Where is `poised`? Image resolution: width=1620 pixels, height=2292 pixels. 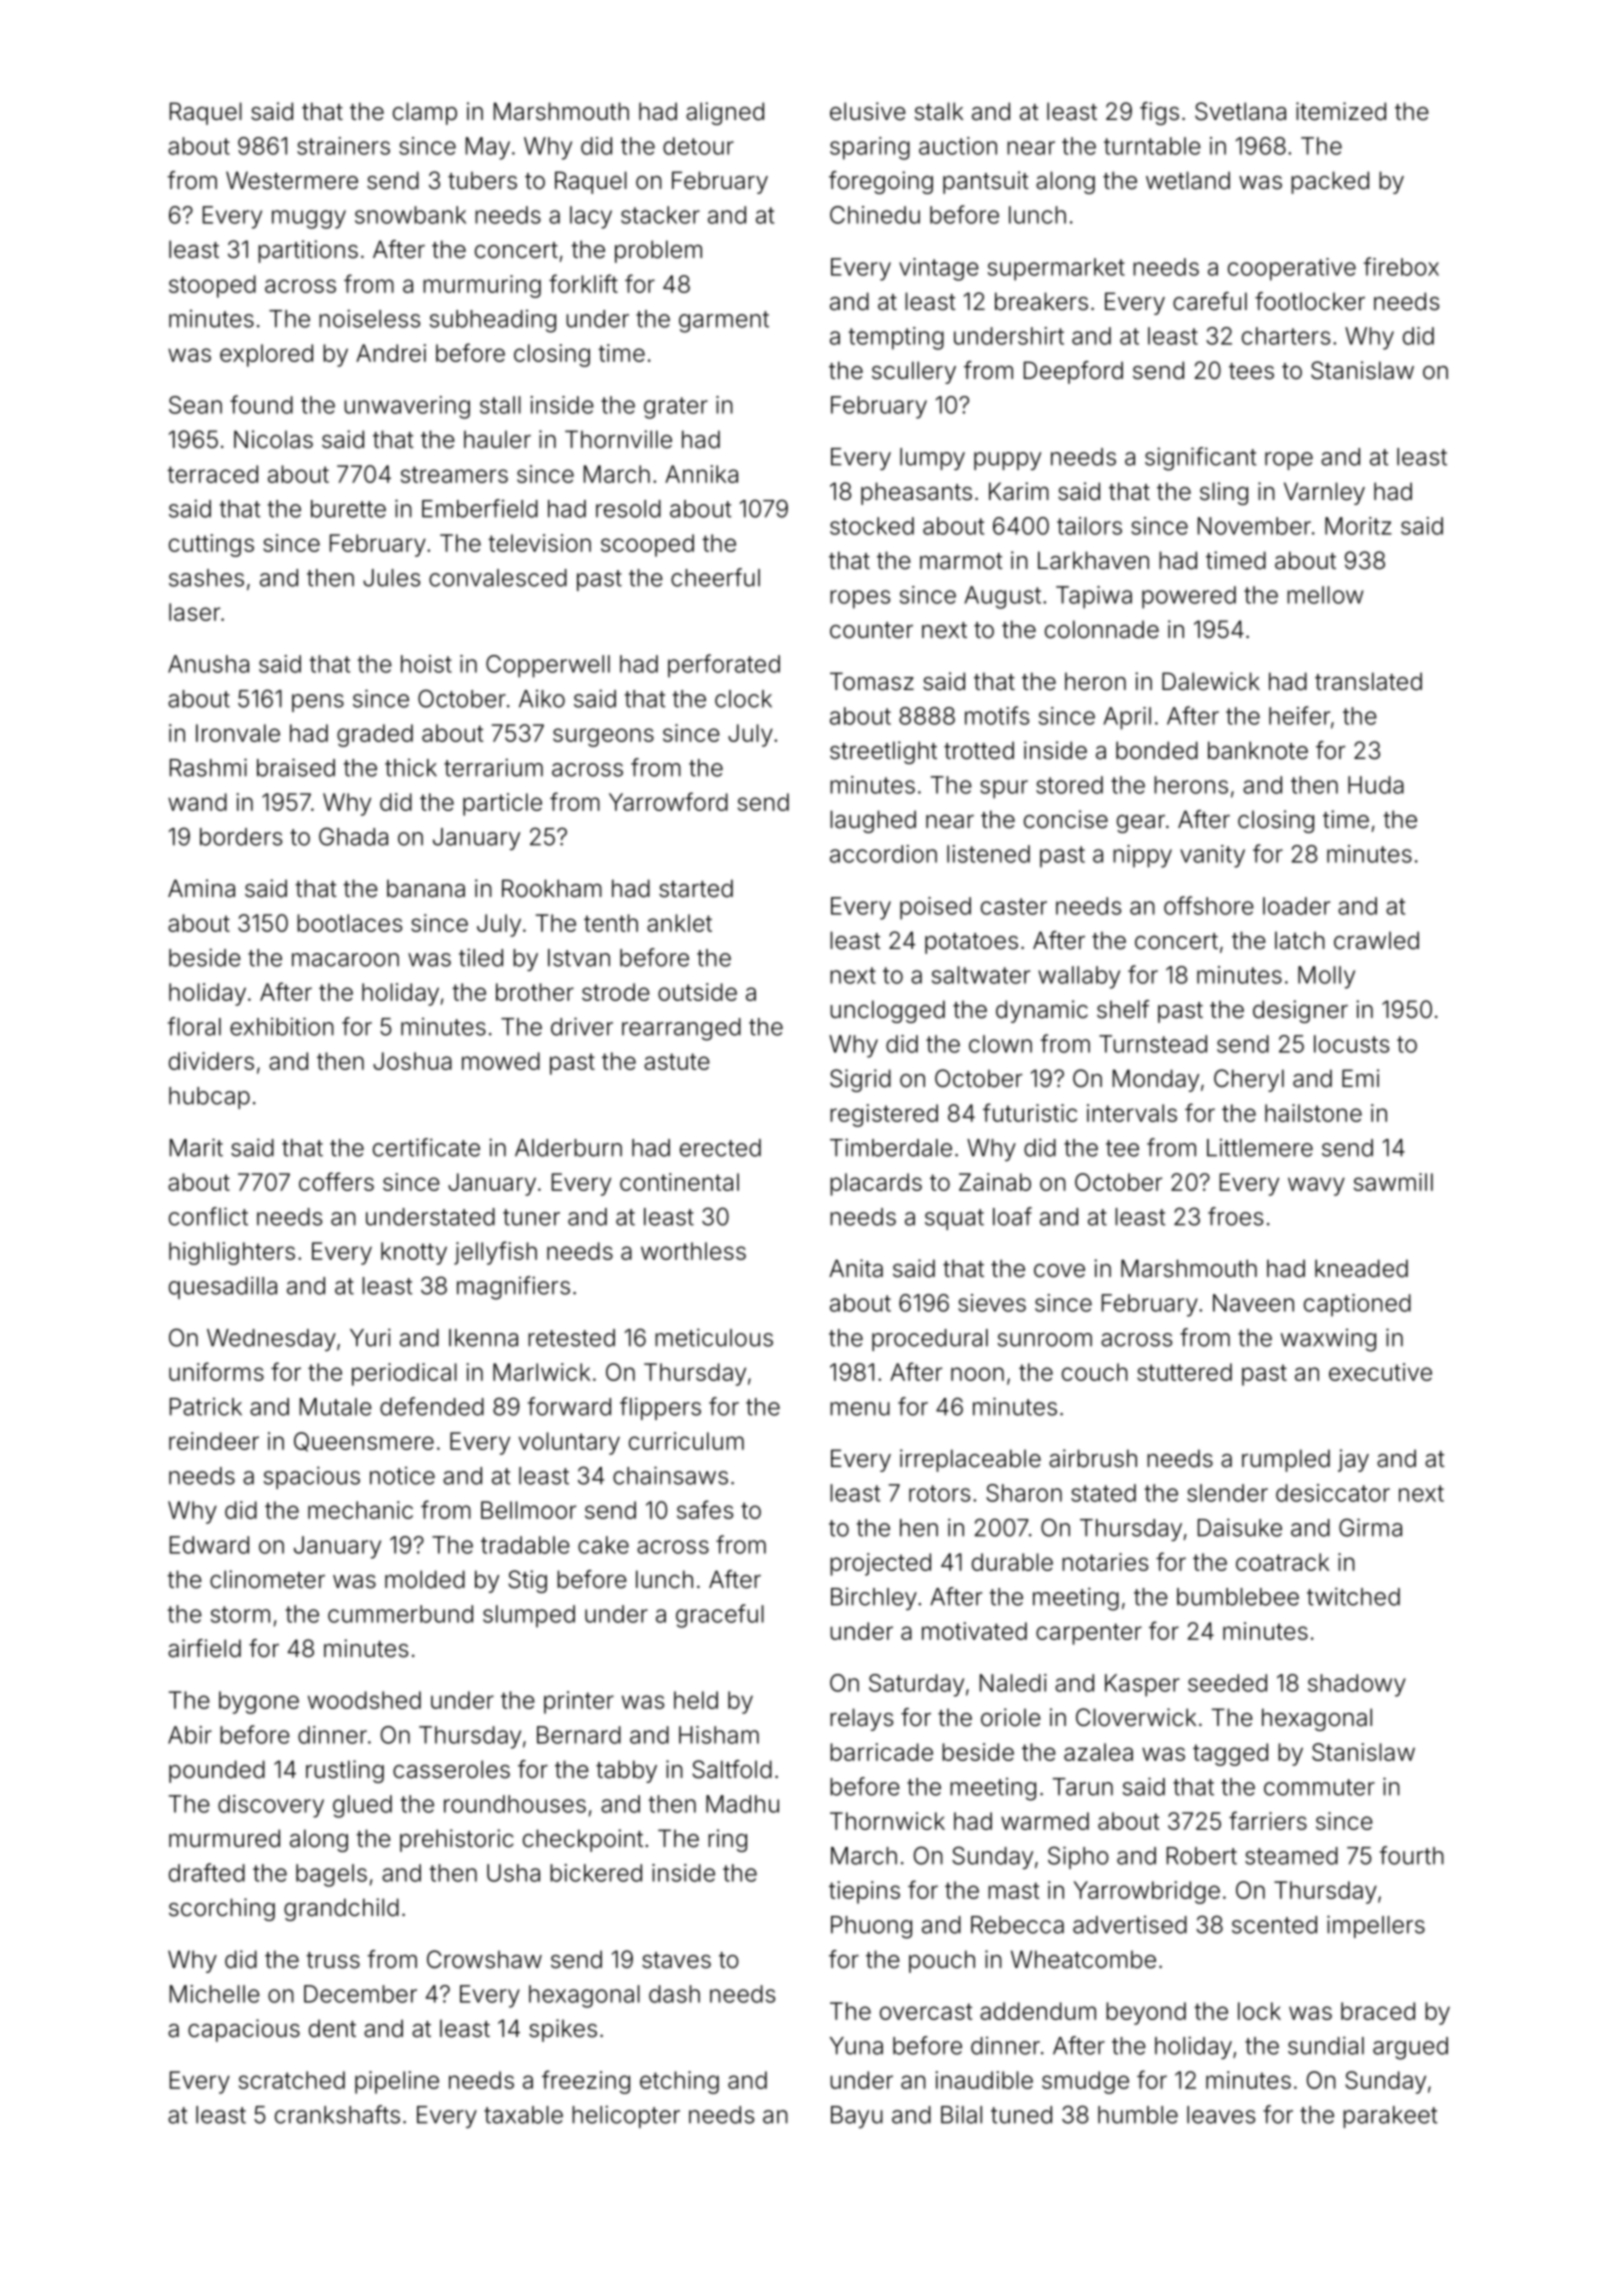 poised is located at coordinates (935, 908).
